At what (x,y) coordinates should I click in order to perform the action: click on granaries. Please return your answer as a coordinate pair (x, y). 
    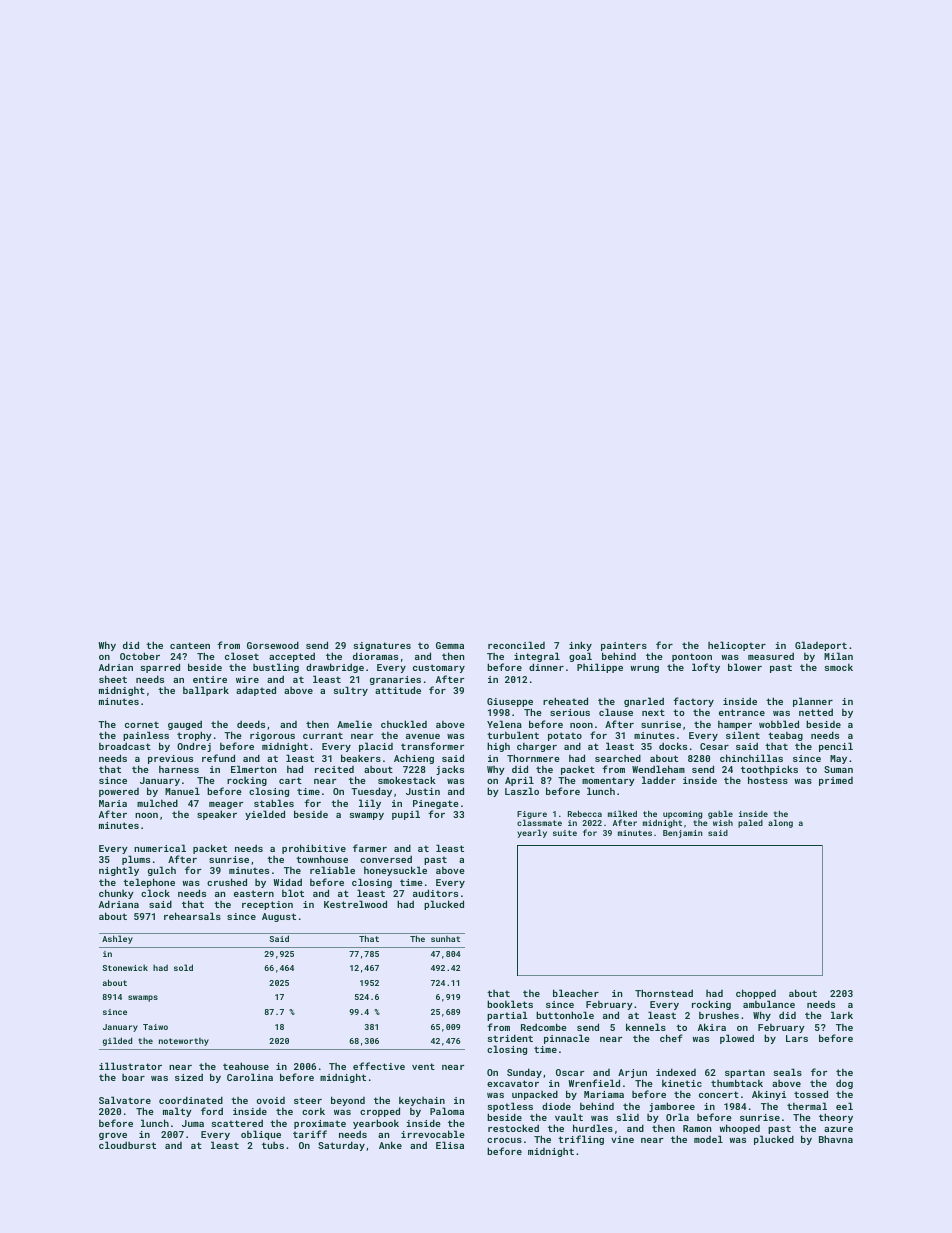
    Looking at the image, I should click on (395, 680).
